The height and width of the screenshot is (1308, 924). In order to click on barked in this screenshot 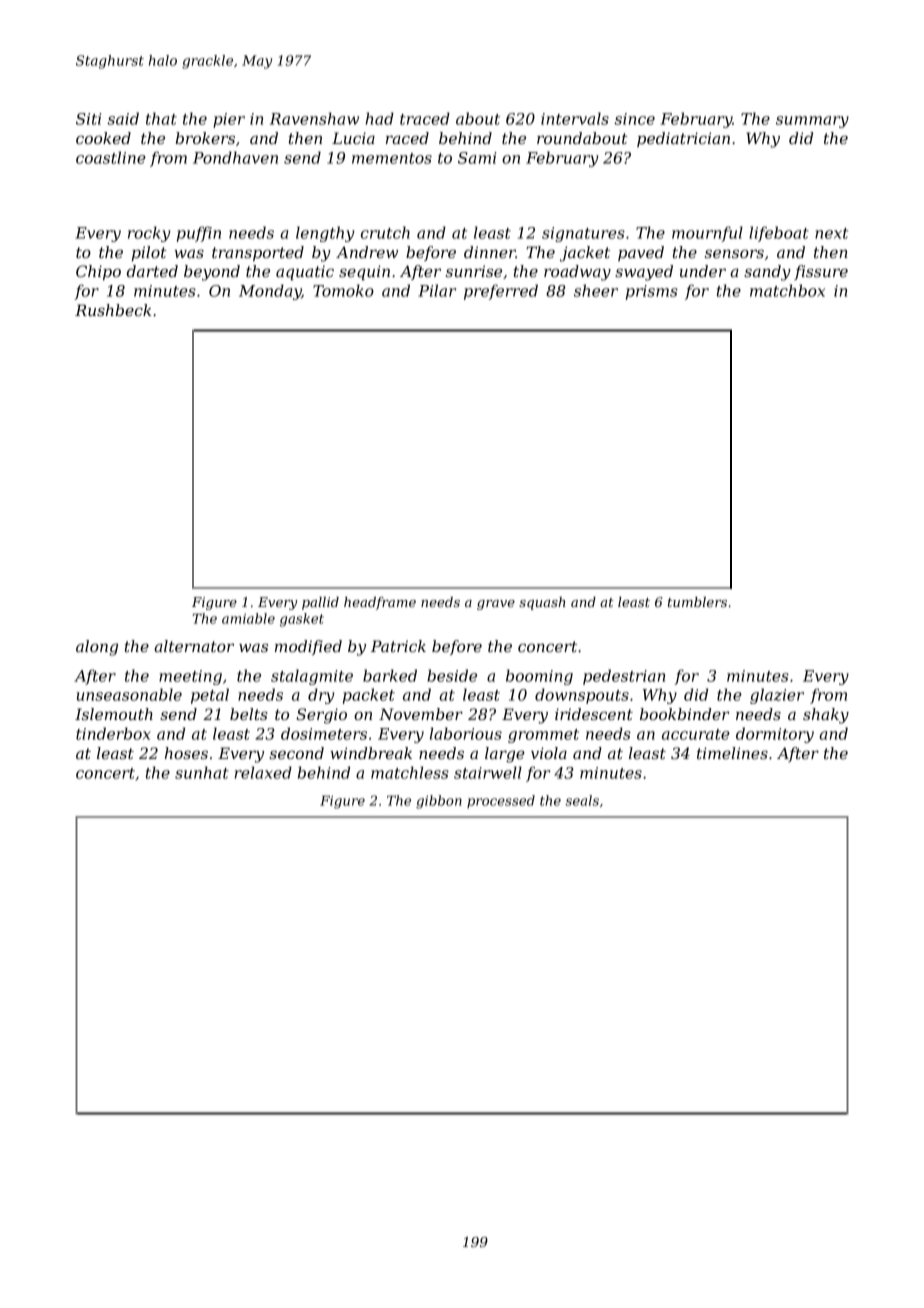, I will do `click(390, 675)`.
